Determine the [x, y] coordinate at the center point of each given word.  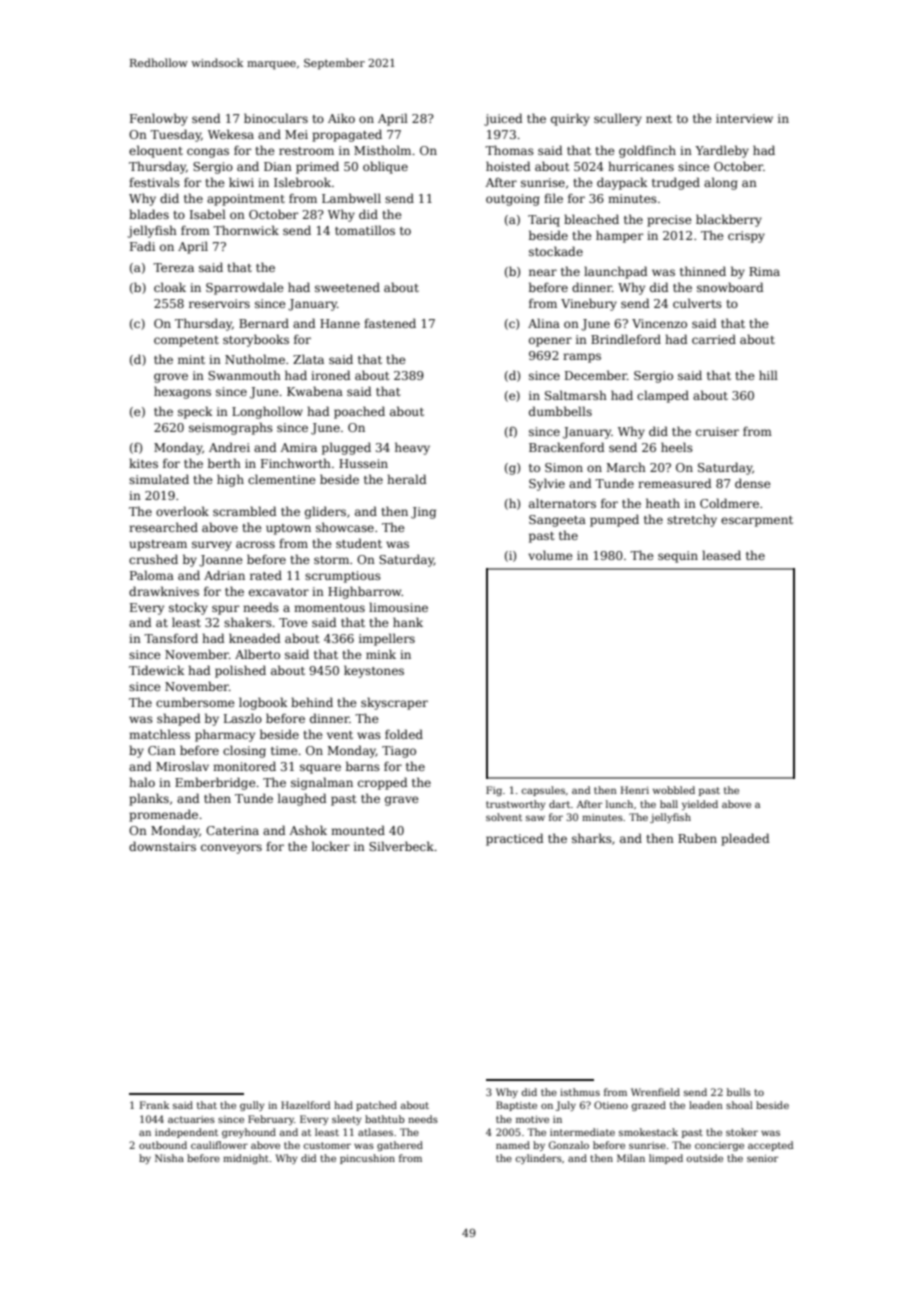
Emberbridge [215, 783]
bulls [739, 1092]
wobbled [674, 790]
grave [402, 801]
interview [744, 118]
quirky [570, 119]
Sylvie [547, 484]
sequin [678, 557]
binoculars [276, 118]
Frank [155, 1105]
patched [376, 1106]
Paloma [152, 575]
